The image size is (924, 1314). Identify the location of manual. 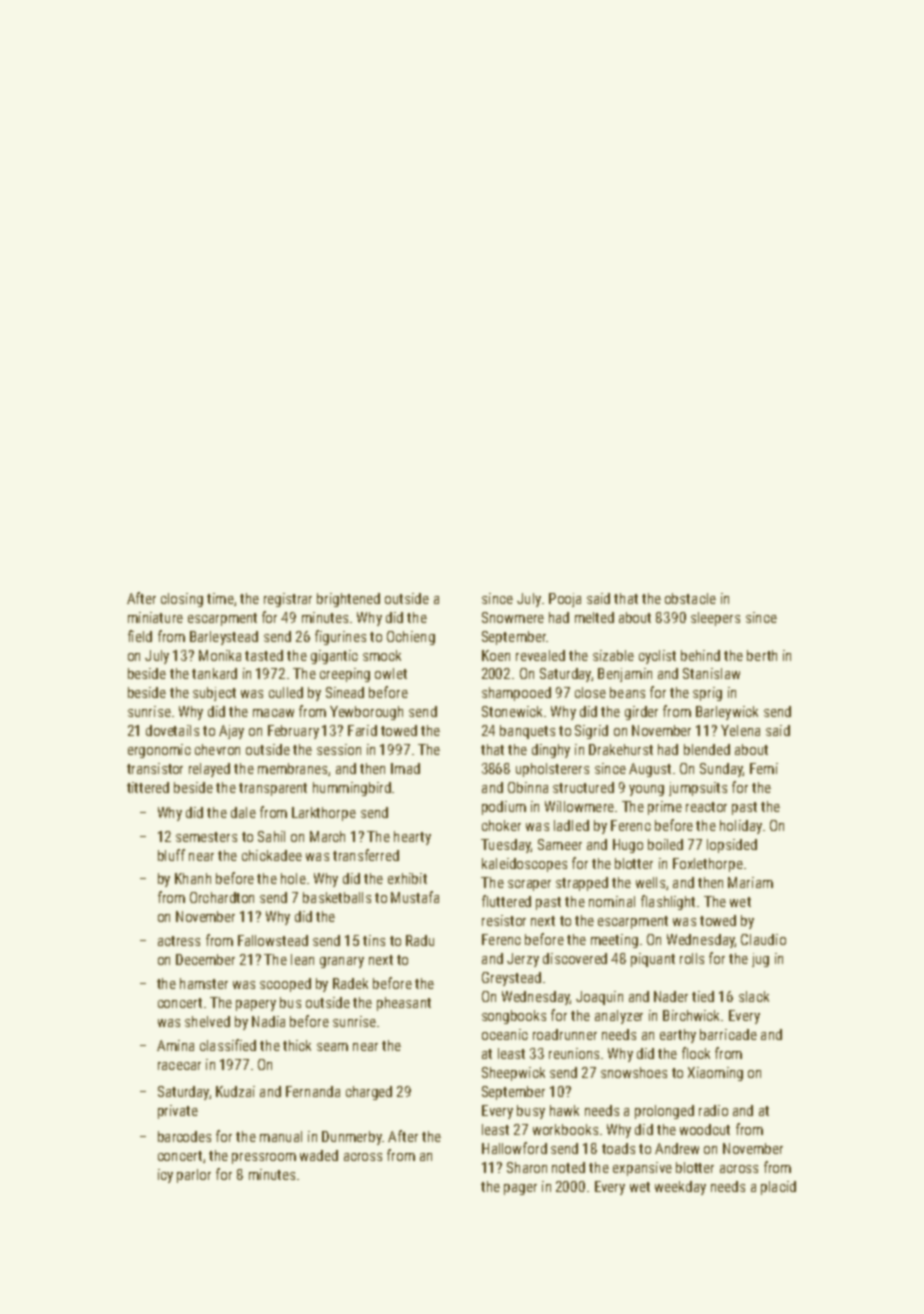
(281, 1136).
